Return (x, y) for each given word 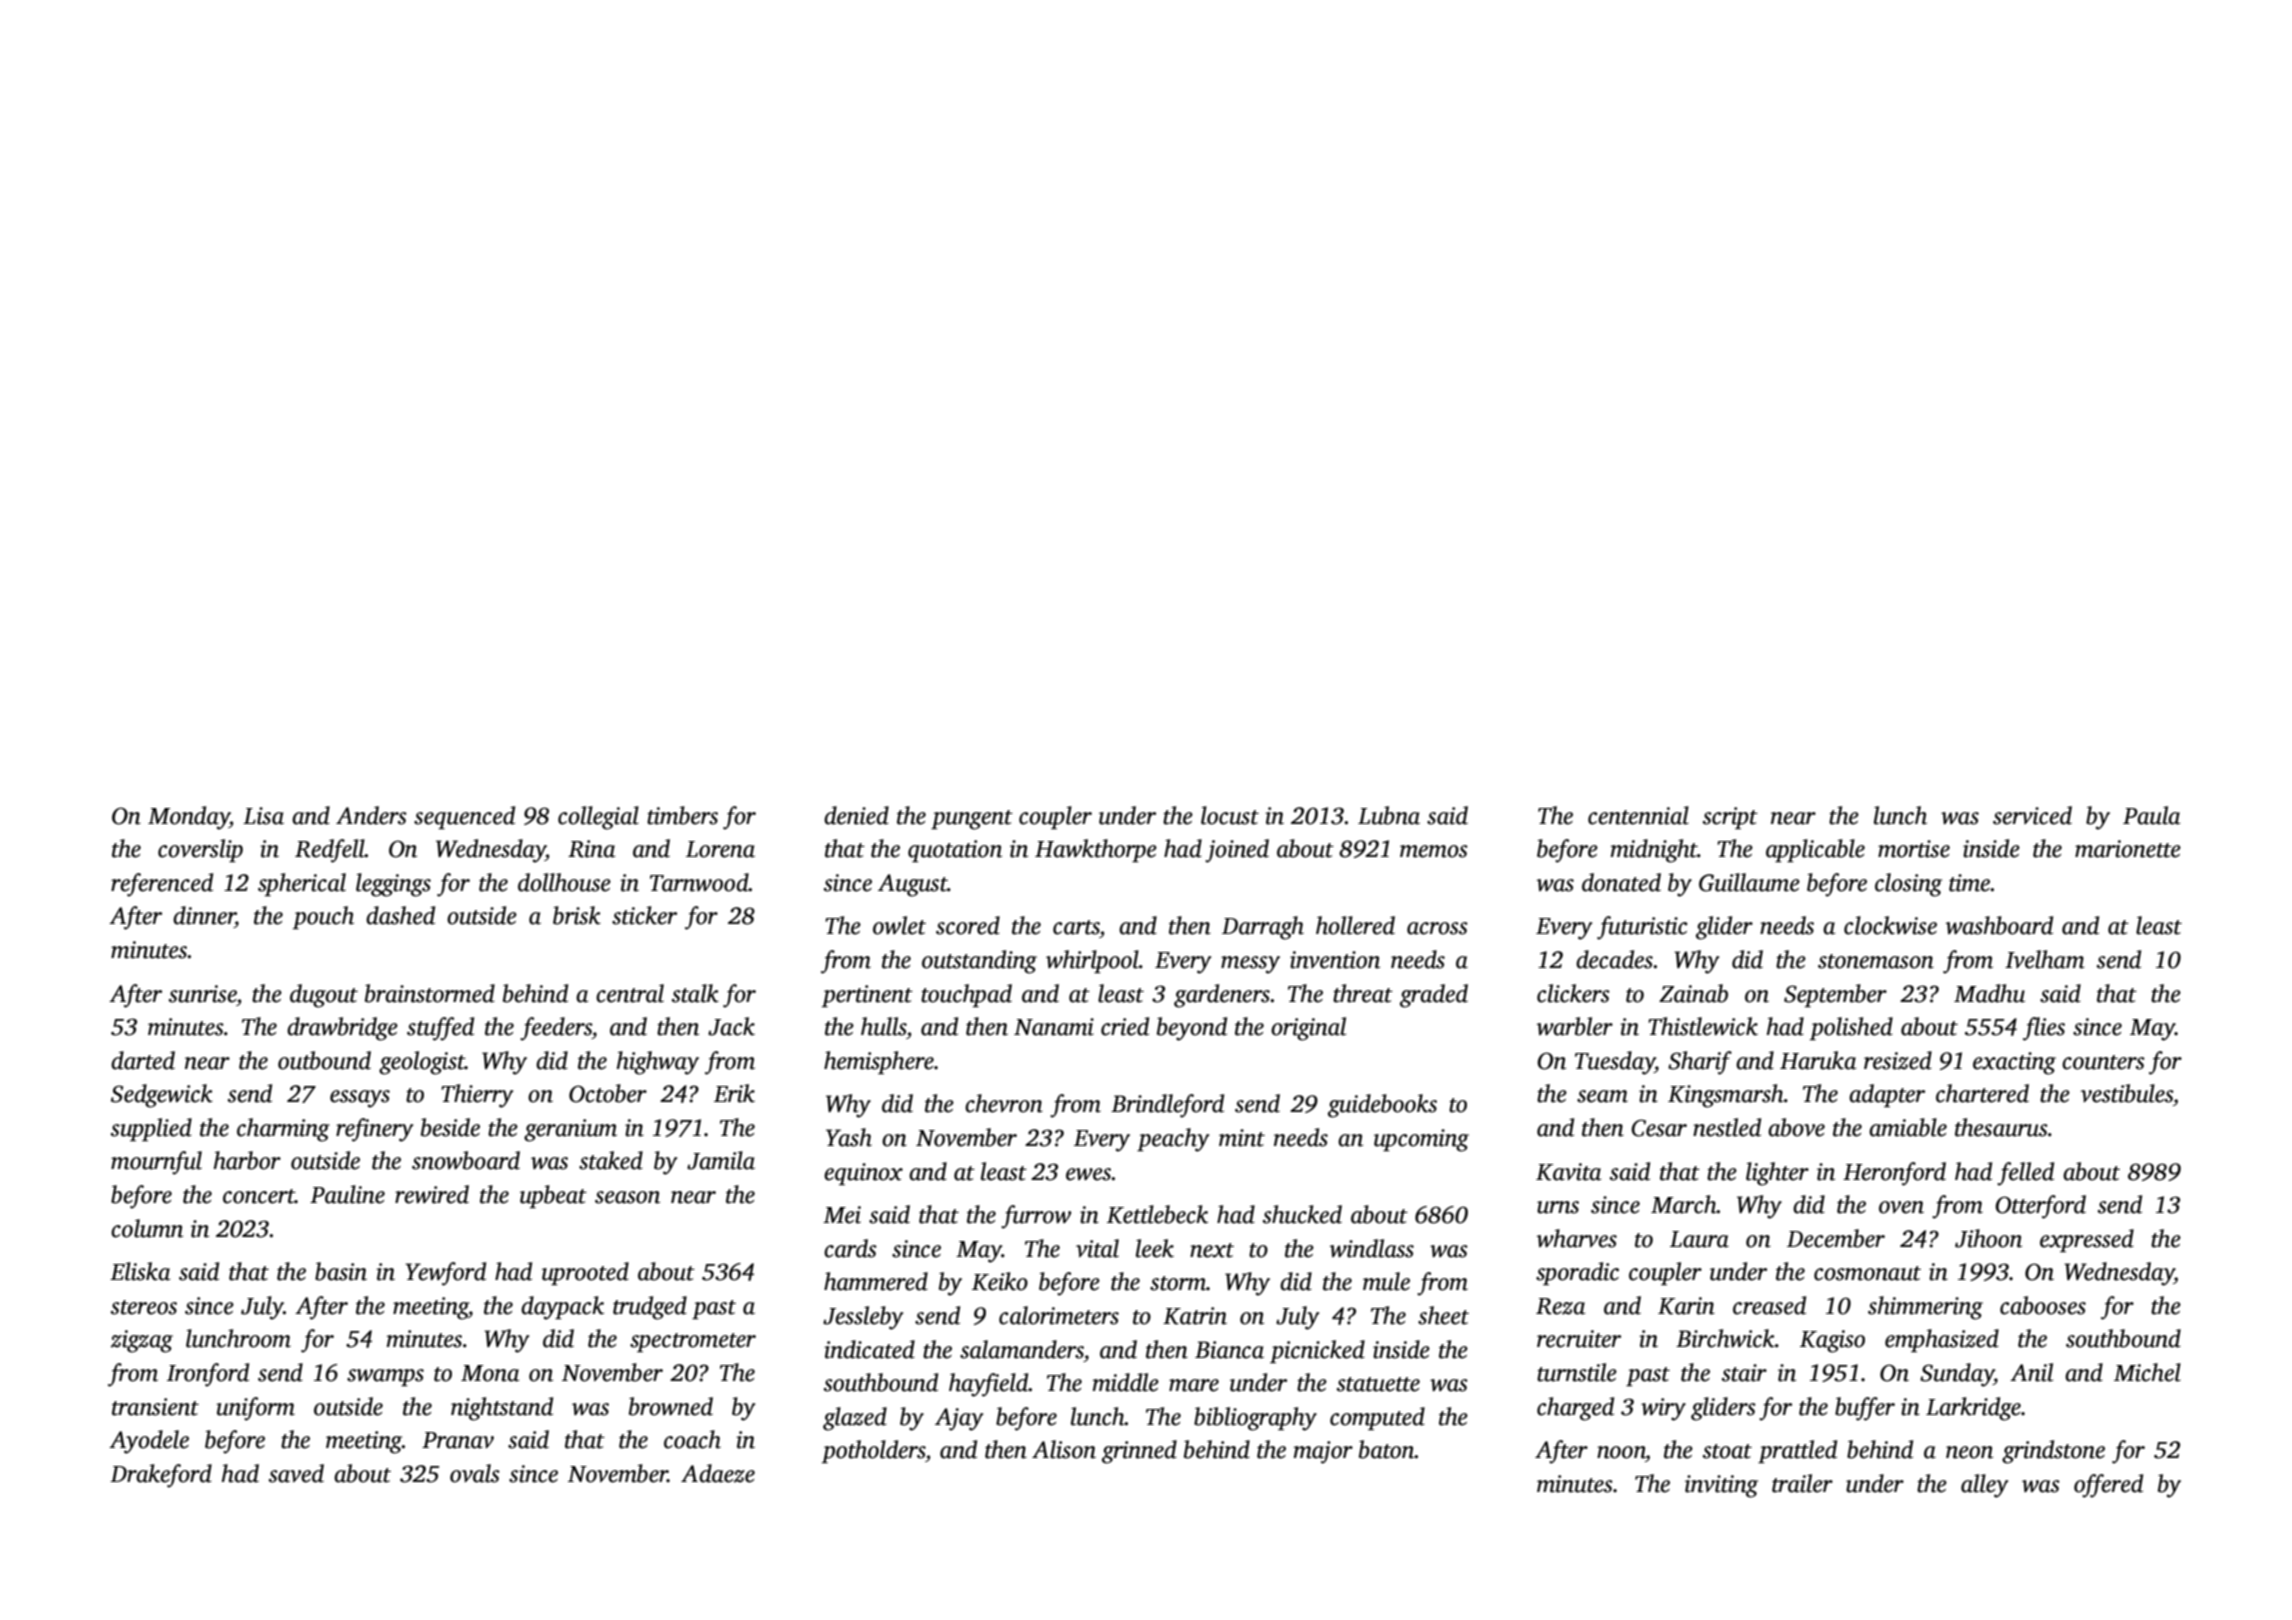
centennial (1638, 815)
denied (856, 815)
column (147, 1228)
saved (296, 1473)
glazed (855, 1419)
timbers (682, 815)
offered (2108, 1486)
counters (2103, 1062)
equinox (863, 1174)
